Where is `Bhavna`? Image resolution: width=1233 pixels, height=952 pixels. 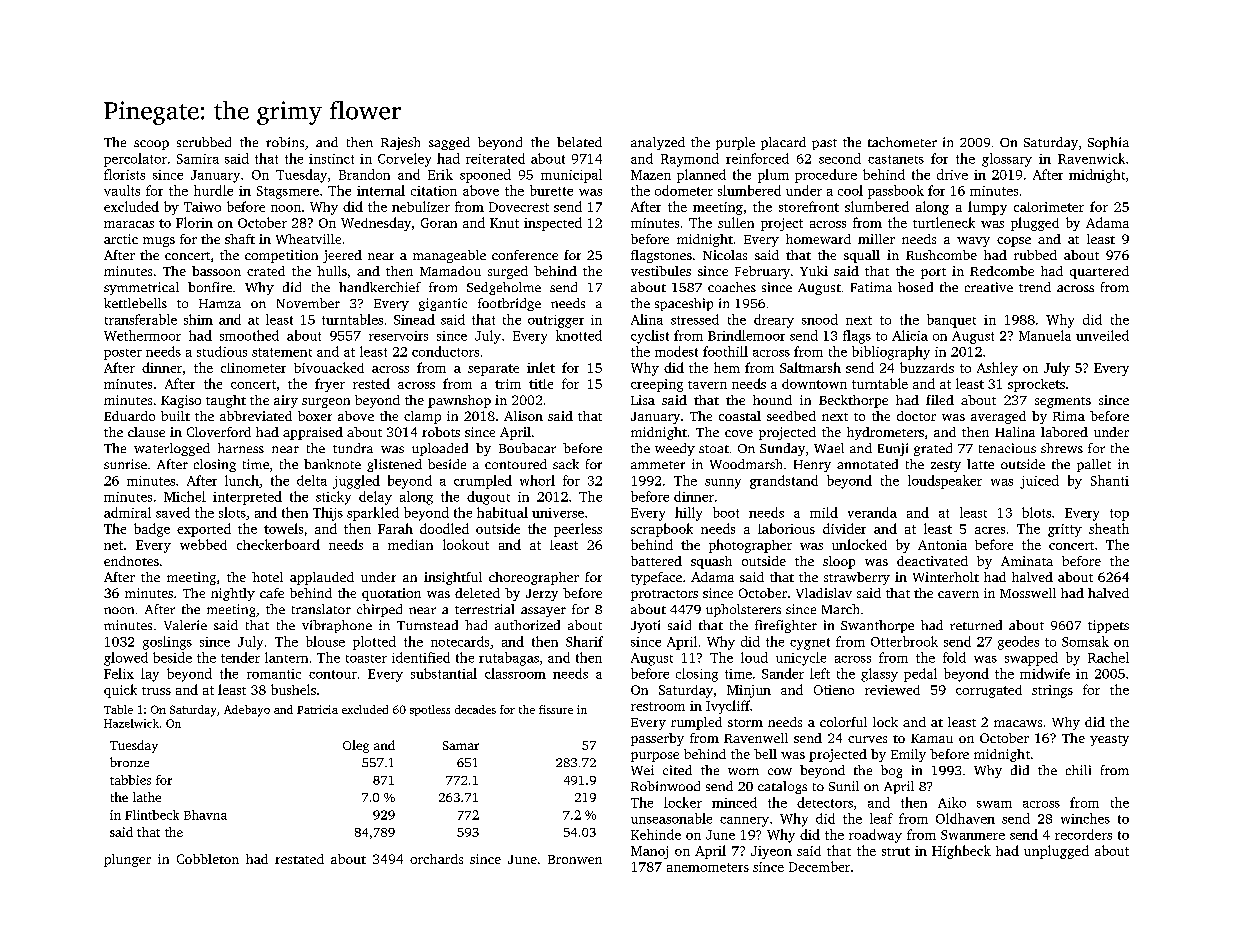 Bhavna is located at coordinates (205, 815).
